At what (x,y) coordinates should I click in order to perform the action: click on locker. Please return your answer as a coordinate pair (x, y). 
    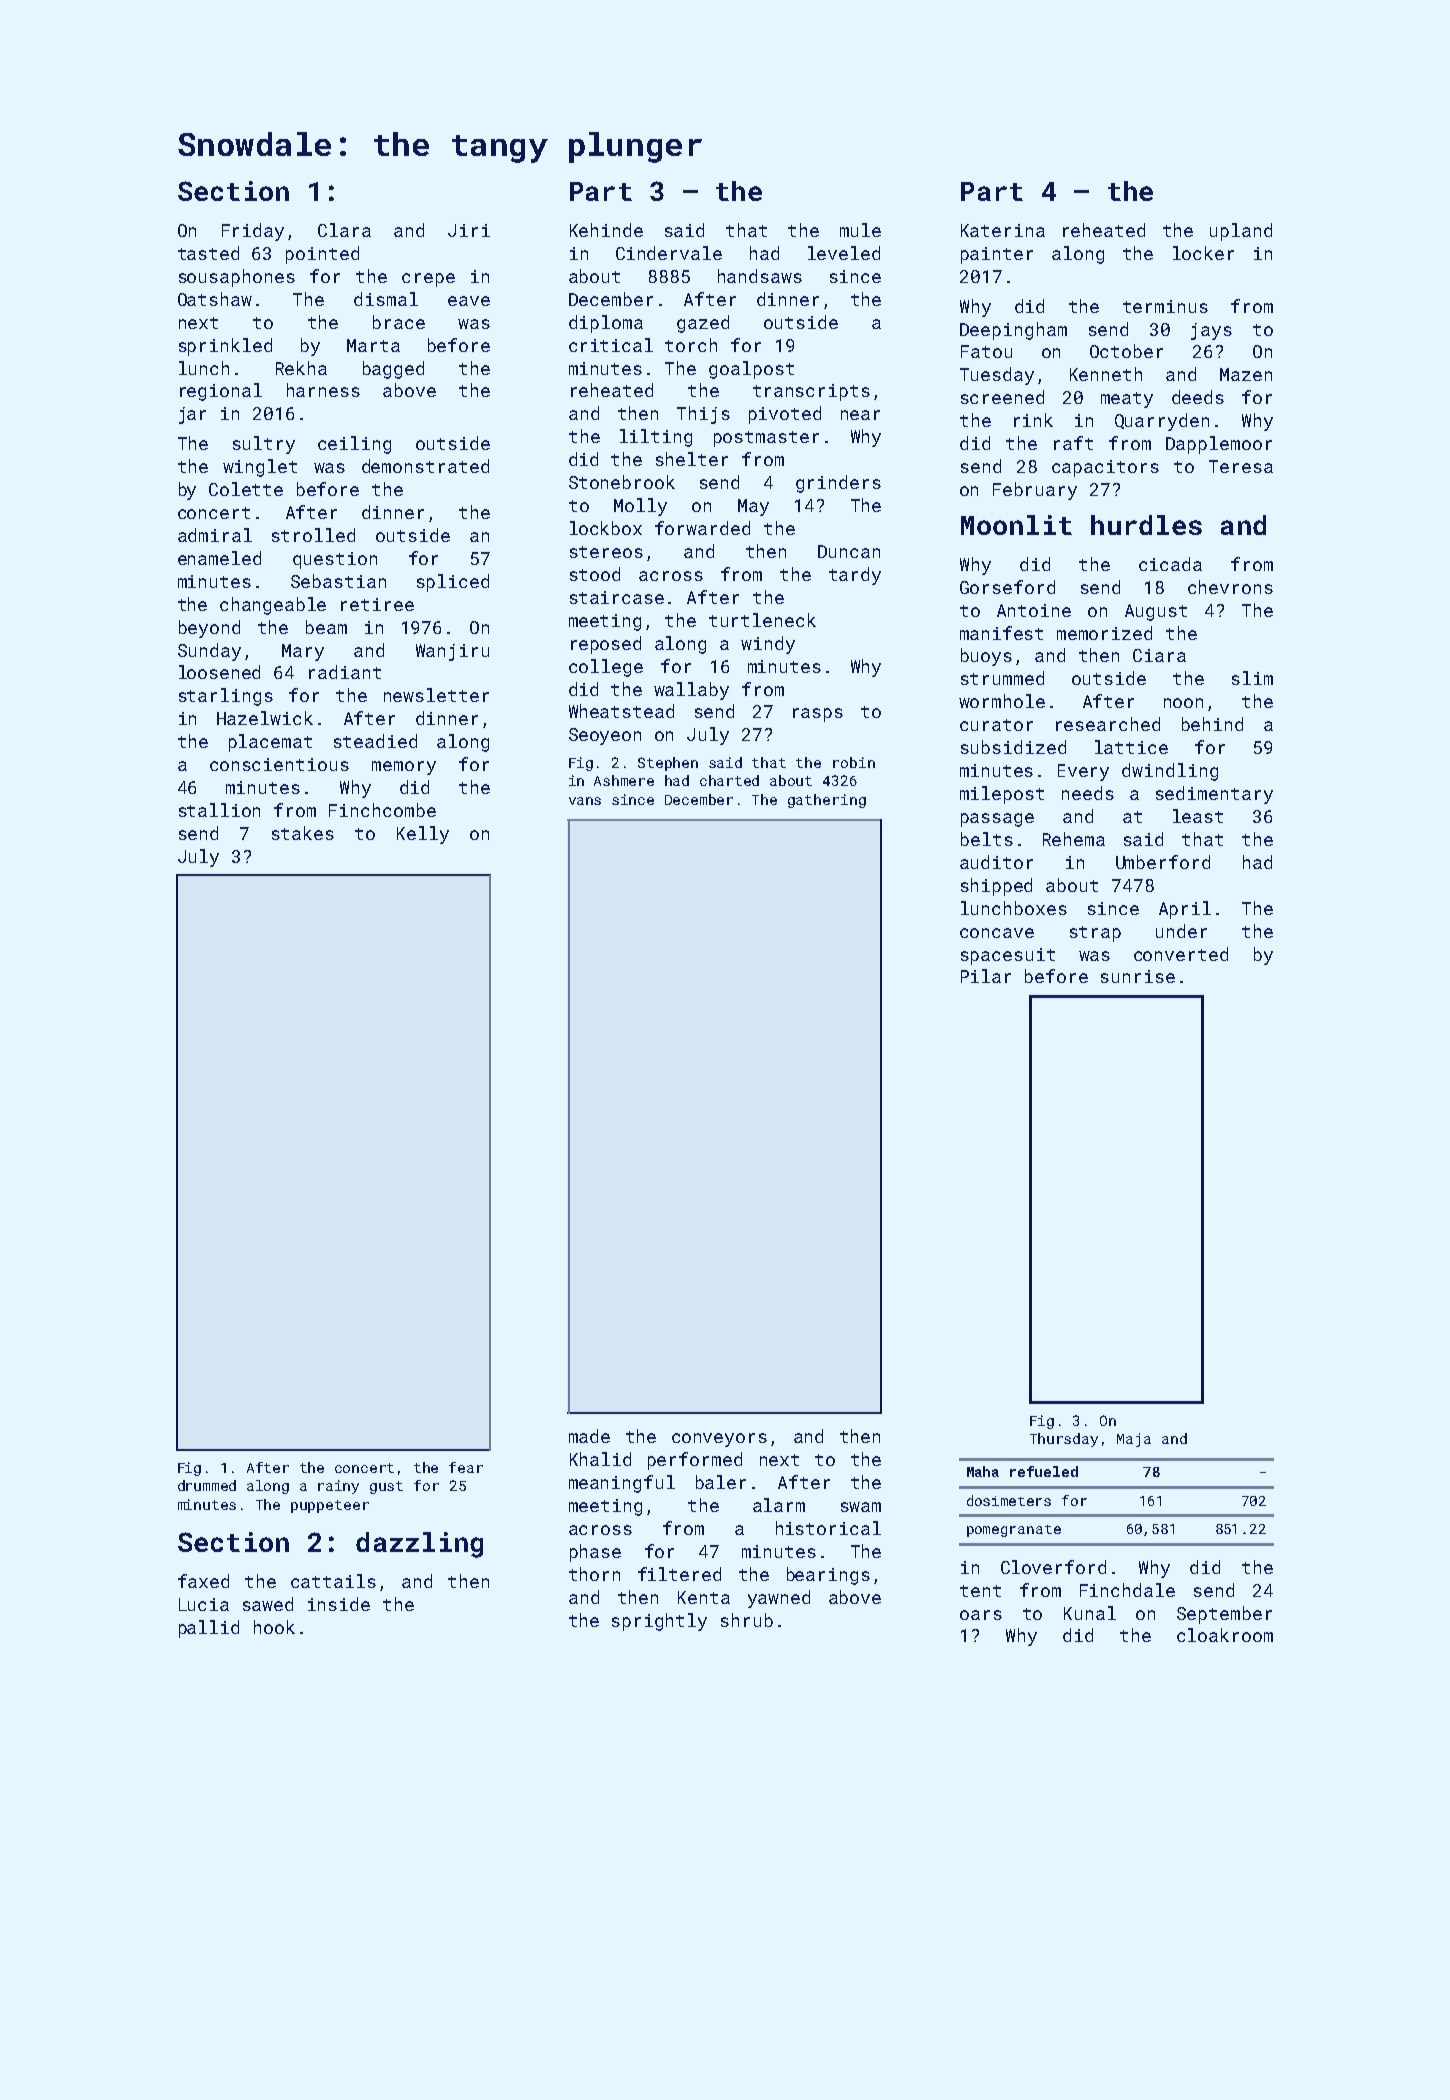
    Looking at the image, I should click on (1203, 253).
